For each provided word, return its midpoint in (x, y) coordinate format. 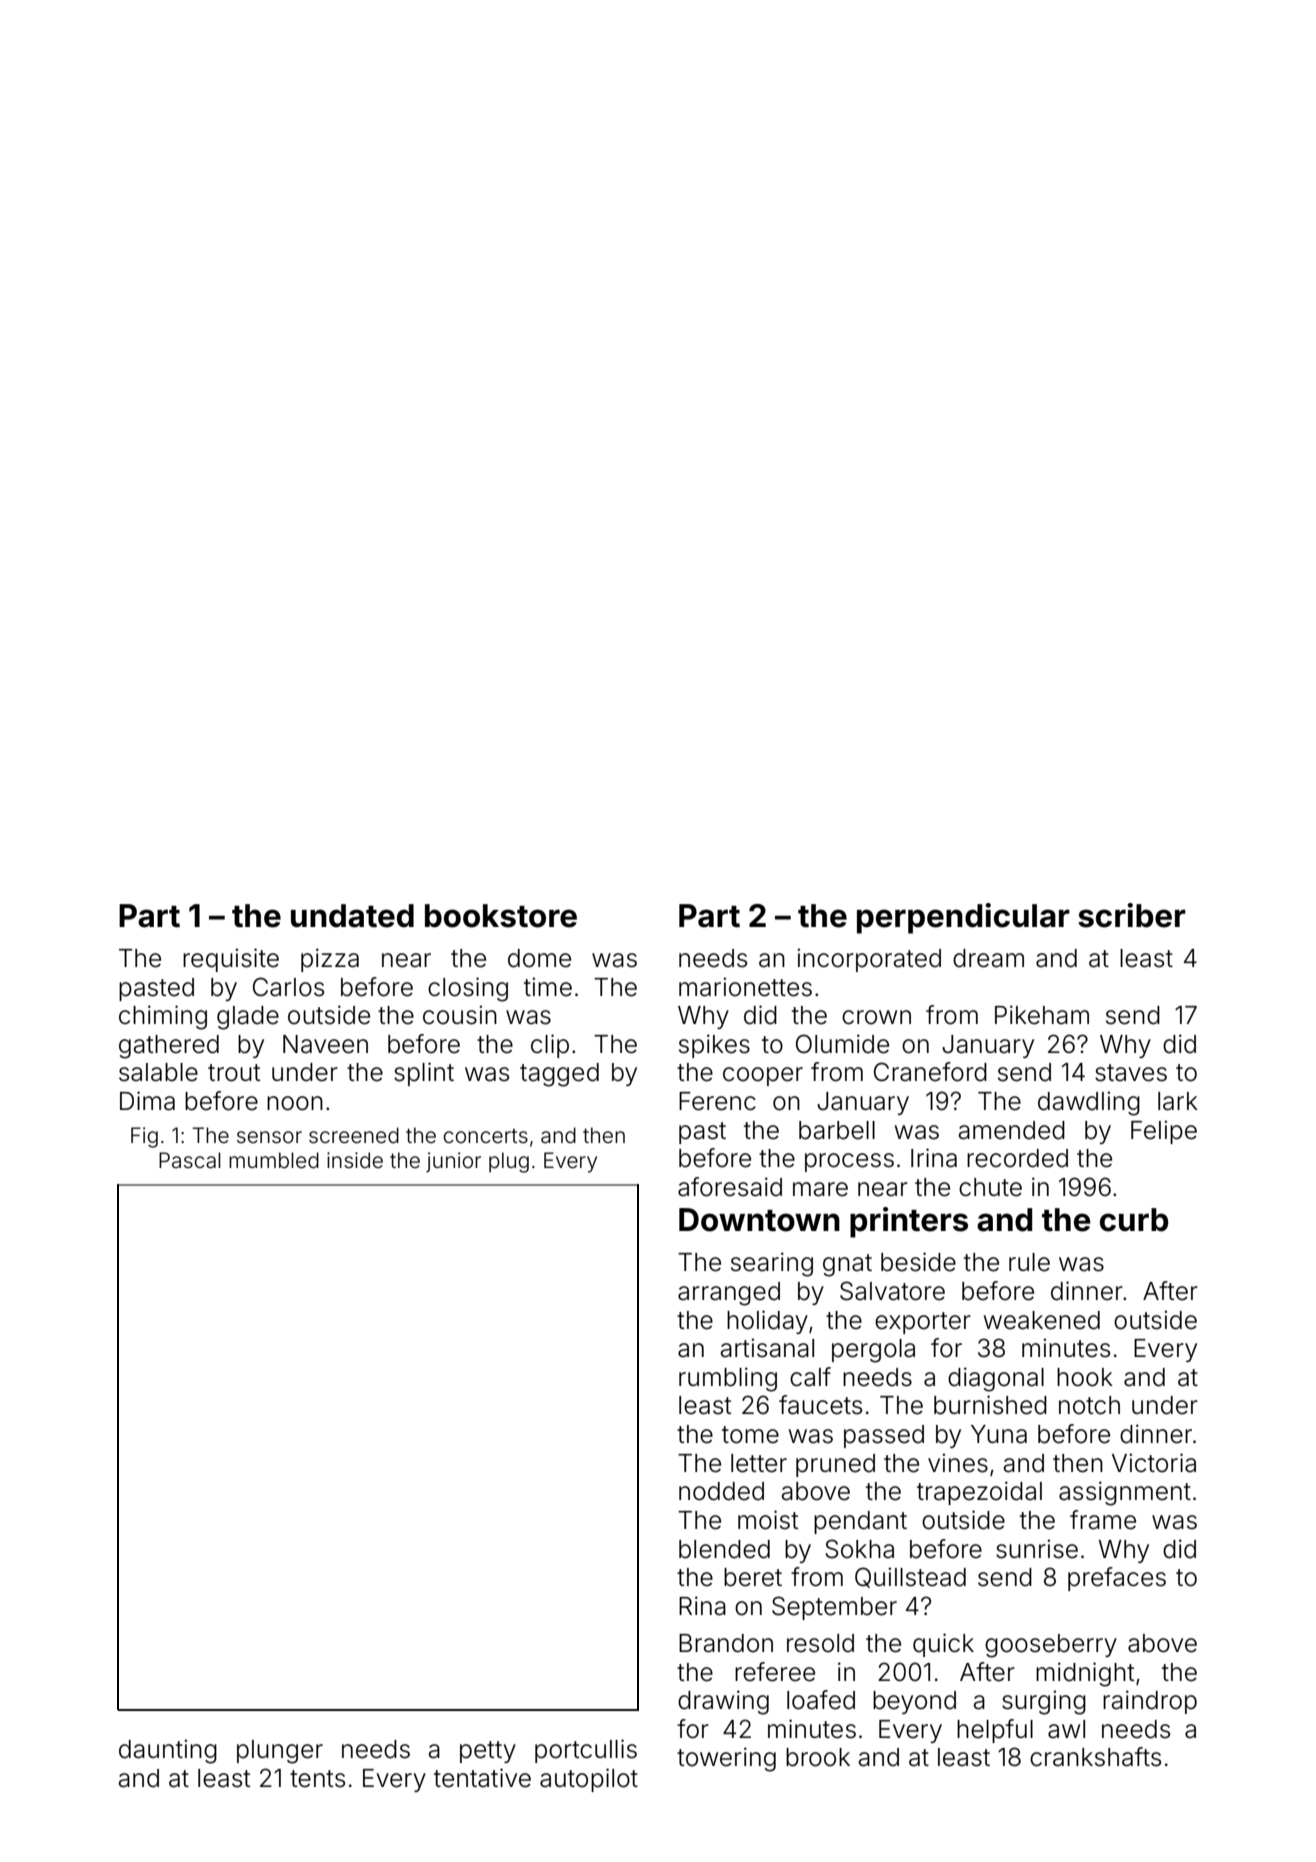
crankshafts (1095, 1757)
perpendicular (963, 918)
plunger (280, 1752)
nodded (721, 1491)
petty (488, 1752)
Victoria (1154, 1463)
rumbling (728, 1379)
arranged (729, 1294)
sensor (269, 1137)
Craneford (930, 1072)
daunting (168, 1751)
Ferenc (717, 1101)
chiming (163, 1017)
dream (988, 958)
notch (1089, 1405)
